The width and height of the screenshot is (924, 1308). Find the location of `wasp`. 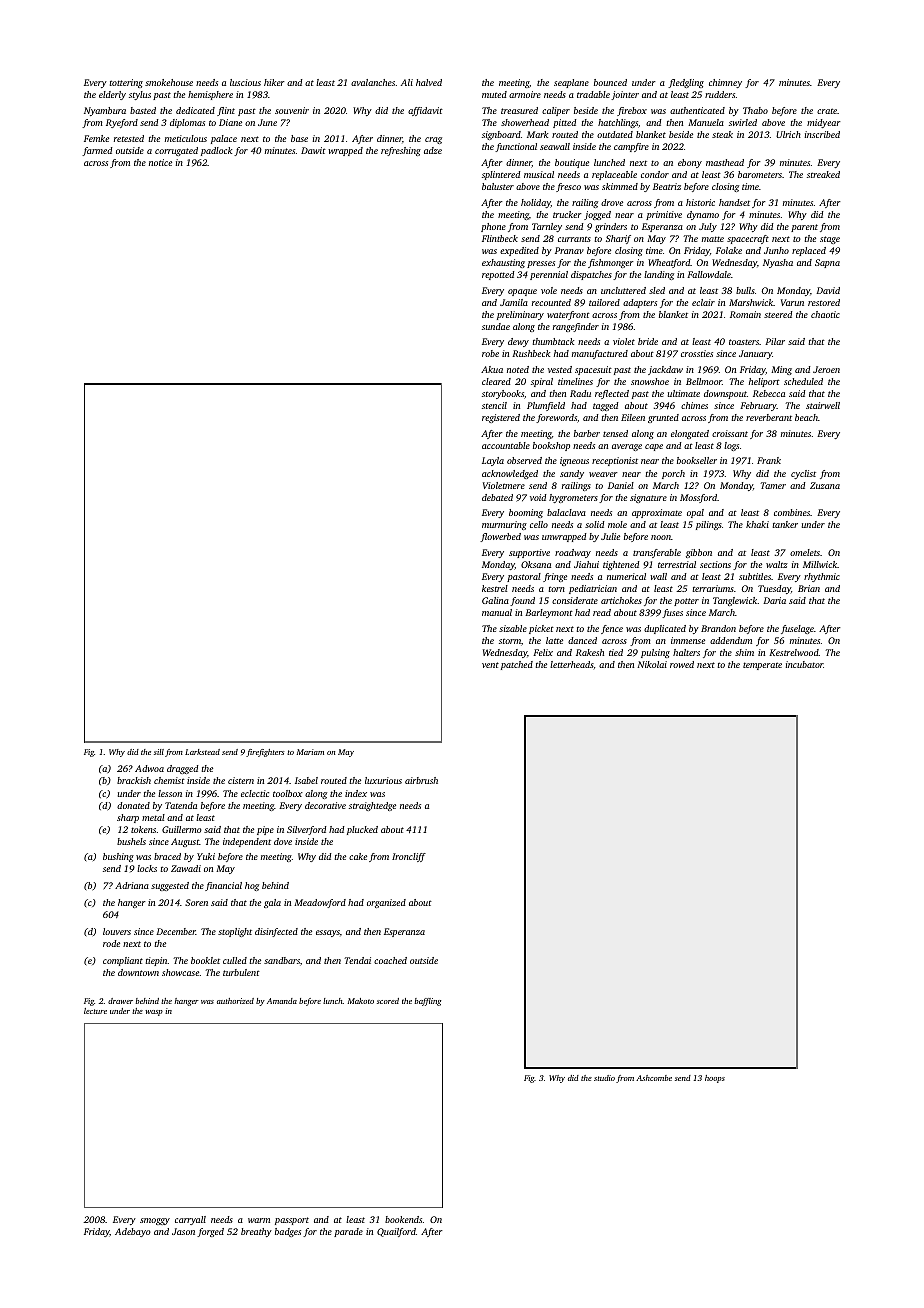

wasp is located at coordinates (154, 1013).
